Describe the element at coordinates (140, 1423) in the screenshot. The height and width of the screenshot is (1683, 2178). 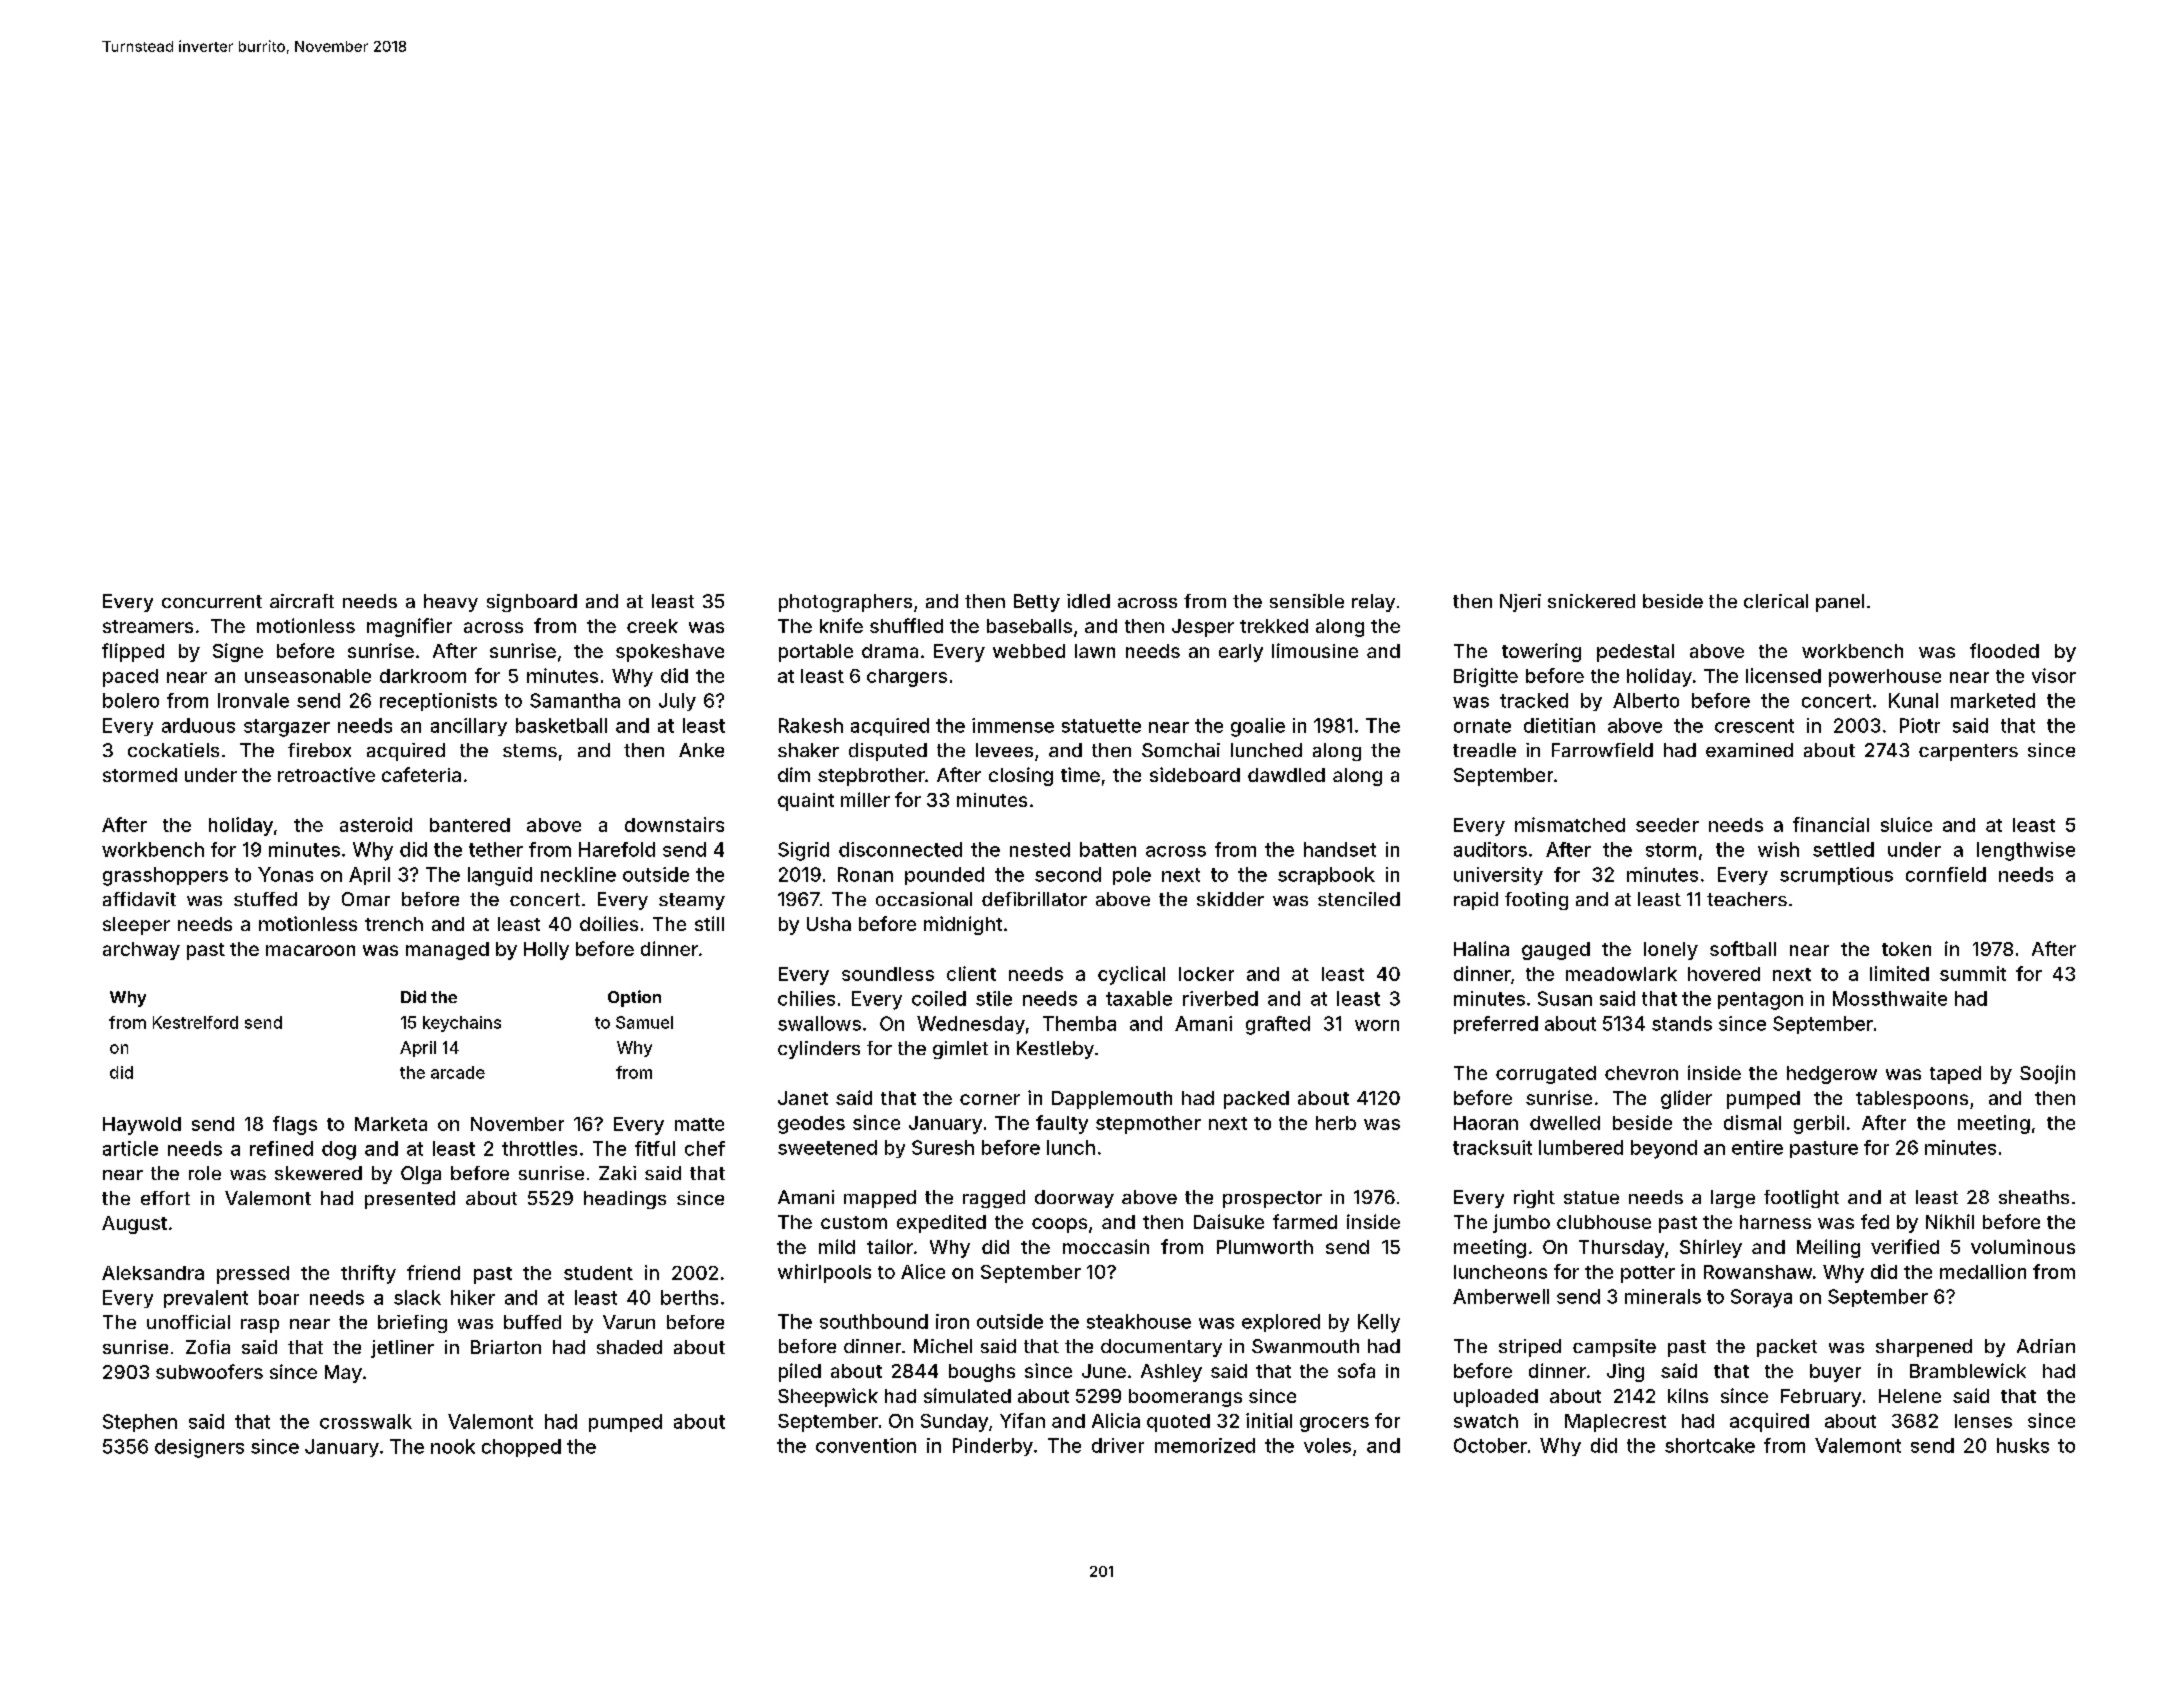
I see `Stephen` at that location.
